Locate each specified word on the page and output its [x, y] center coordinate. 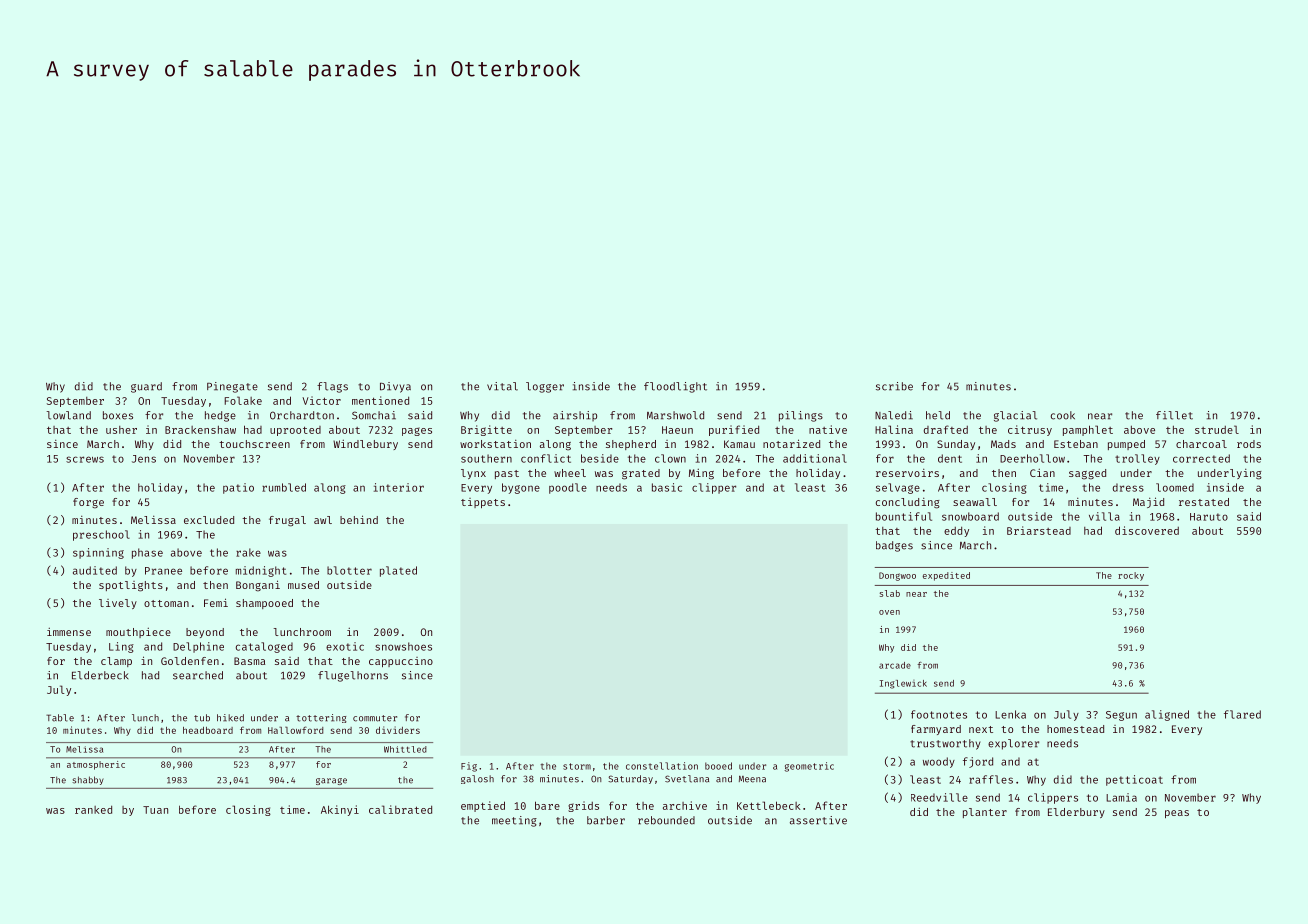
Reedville [939, 797]
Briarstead [1039, 530]
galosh [477, 779]
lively [118, 604]
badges [894, 546]
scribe [894, 386]
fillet [1174, 415]
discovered [1147, 530]
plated [398, 571]
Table [60, 718]
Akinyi [340, 810]
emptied [483, 806]
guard [146, 387]
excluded [209, 520]
